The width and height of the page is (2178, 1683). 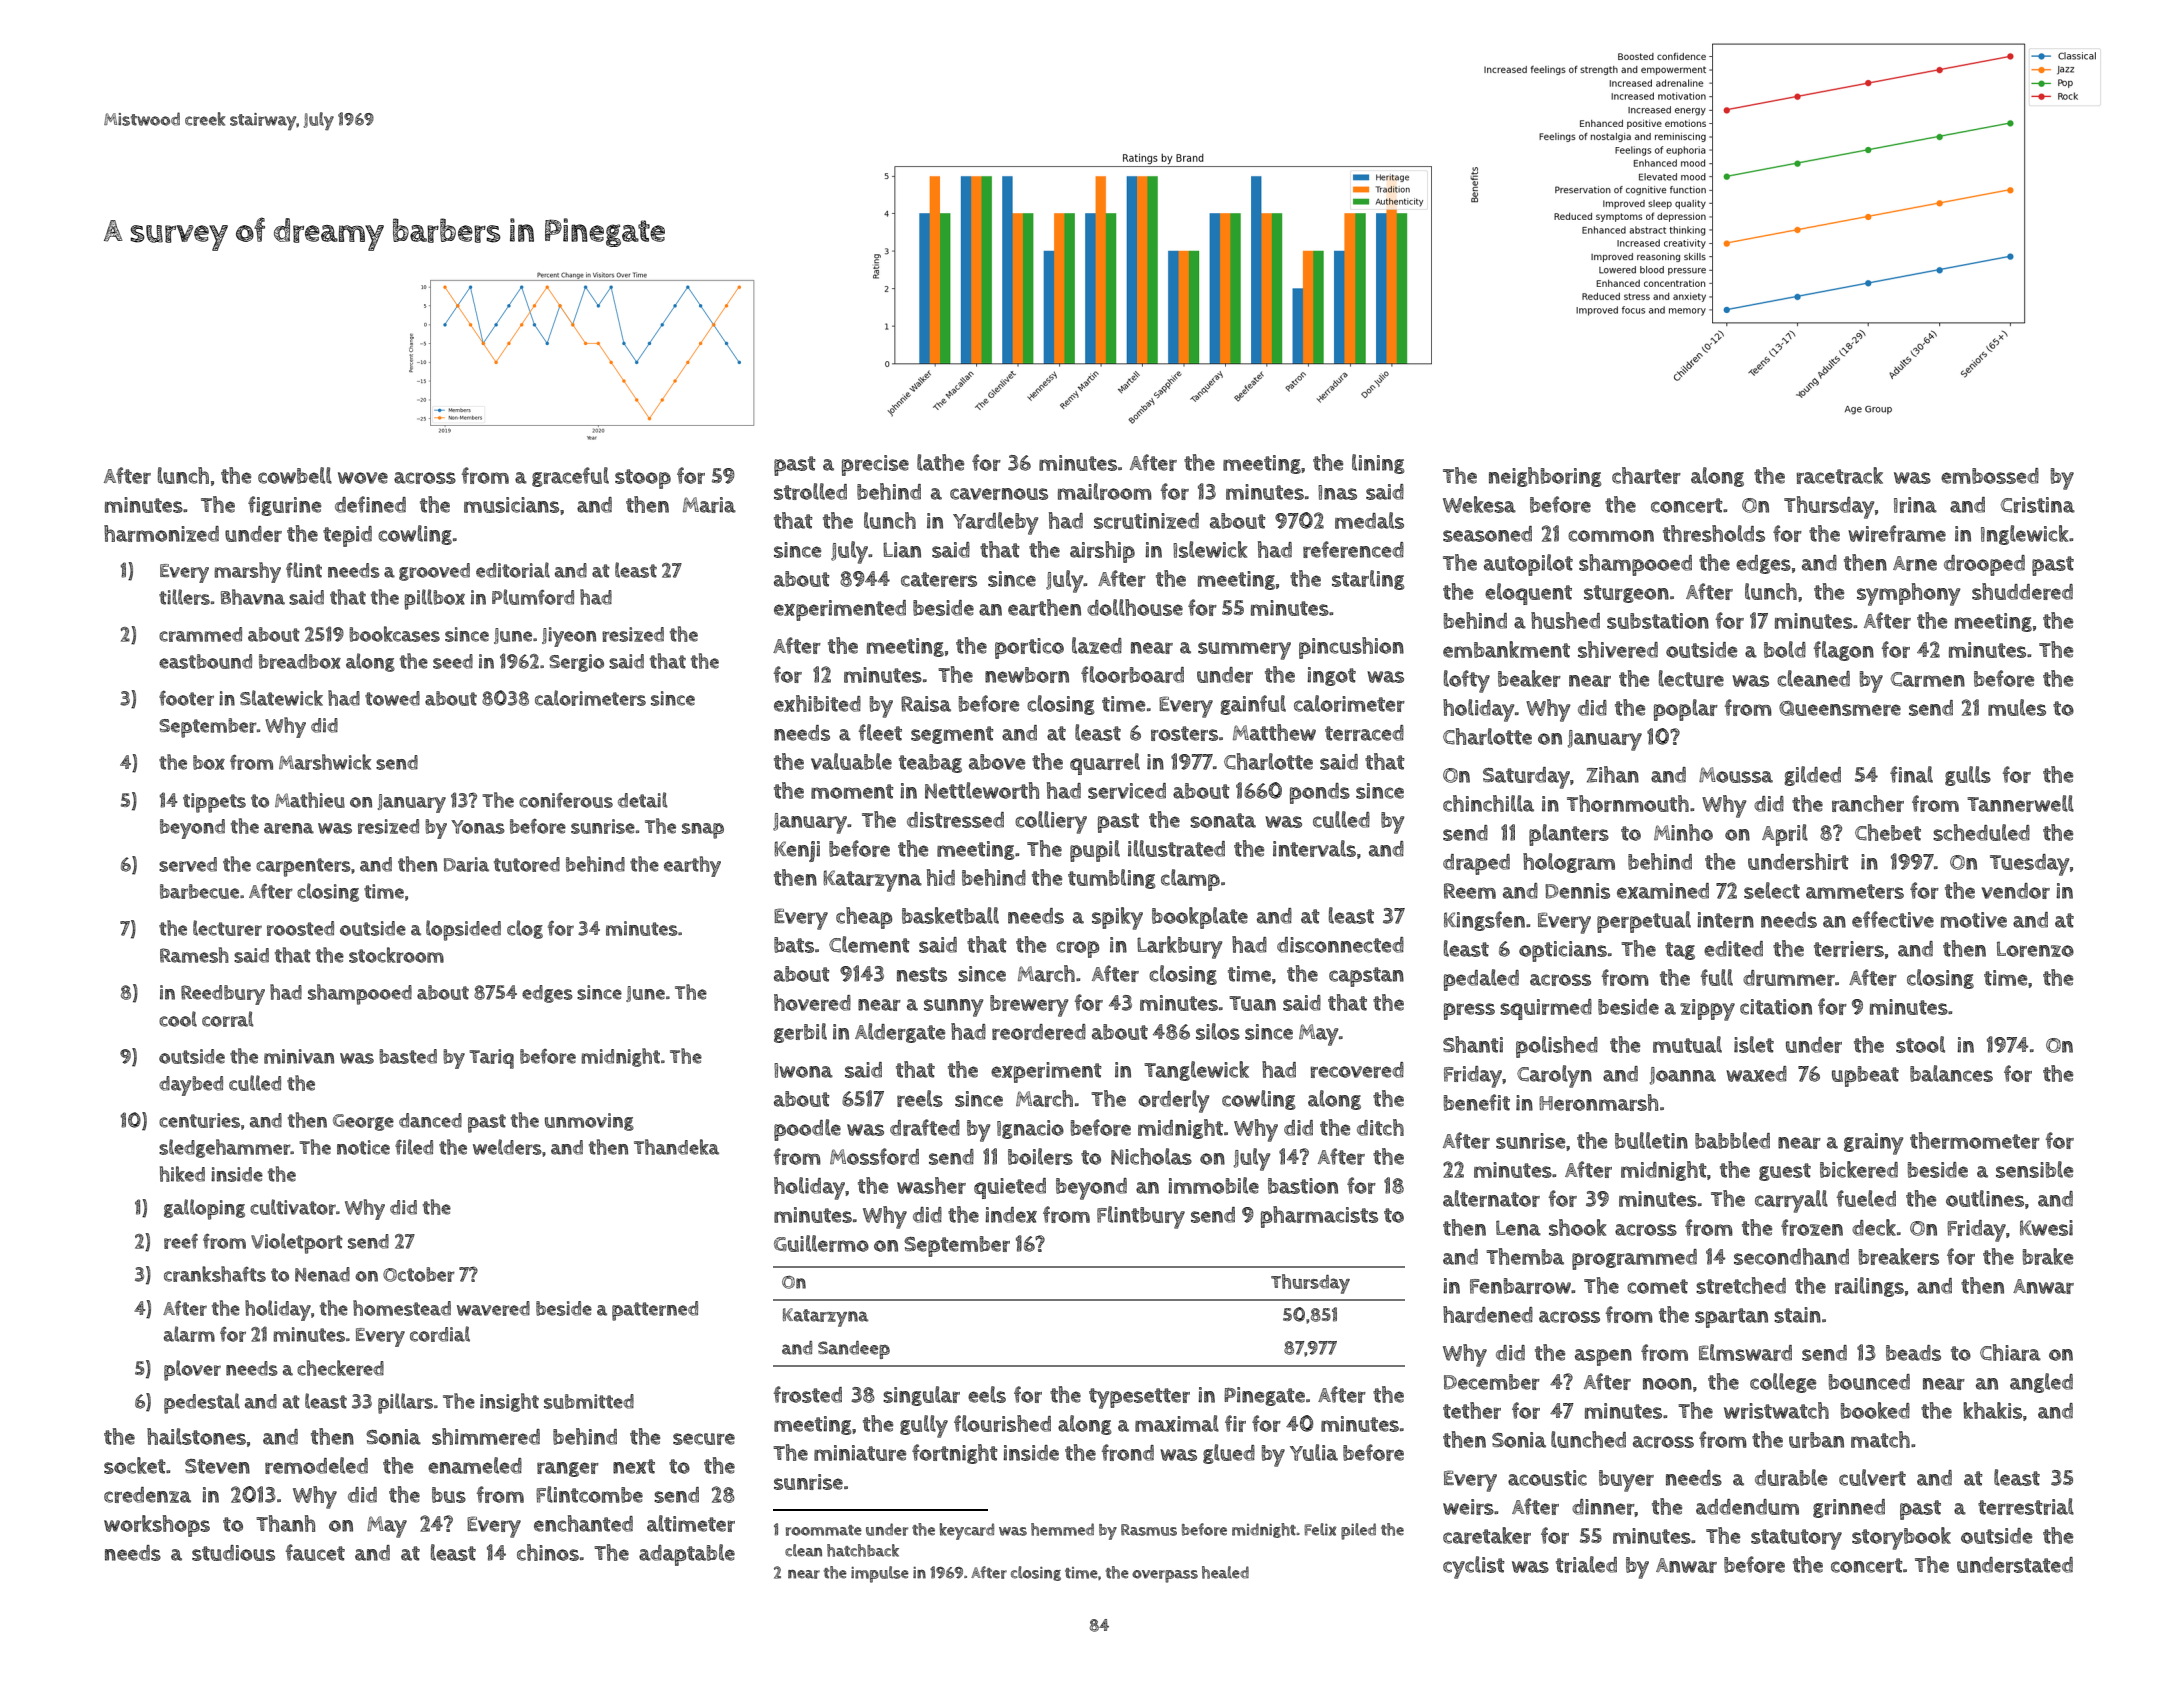 What do you see at coordinates (1011, 1215) in the page?
I see `index` at bounding box center [1011, 1215].
